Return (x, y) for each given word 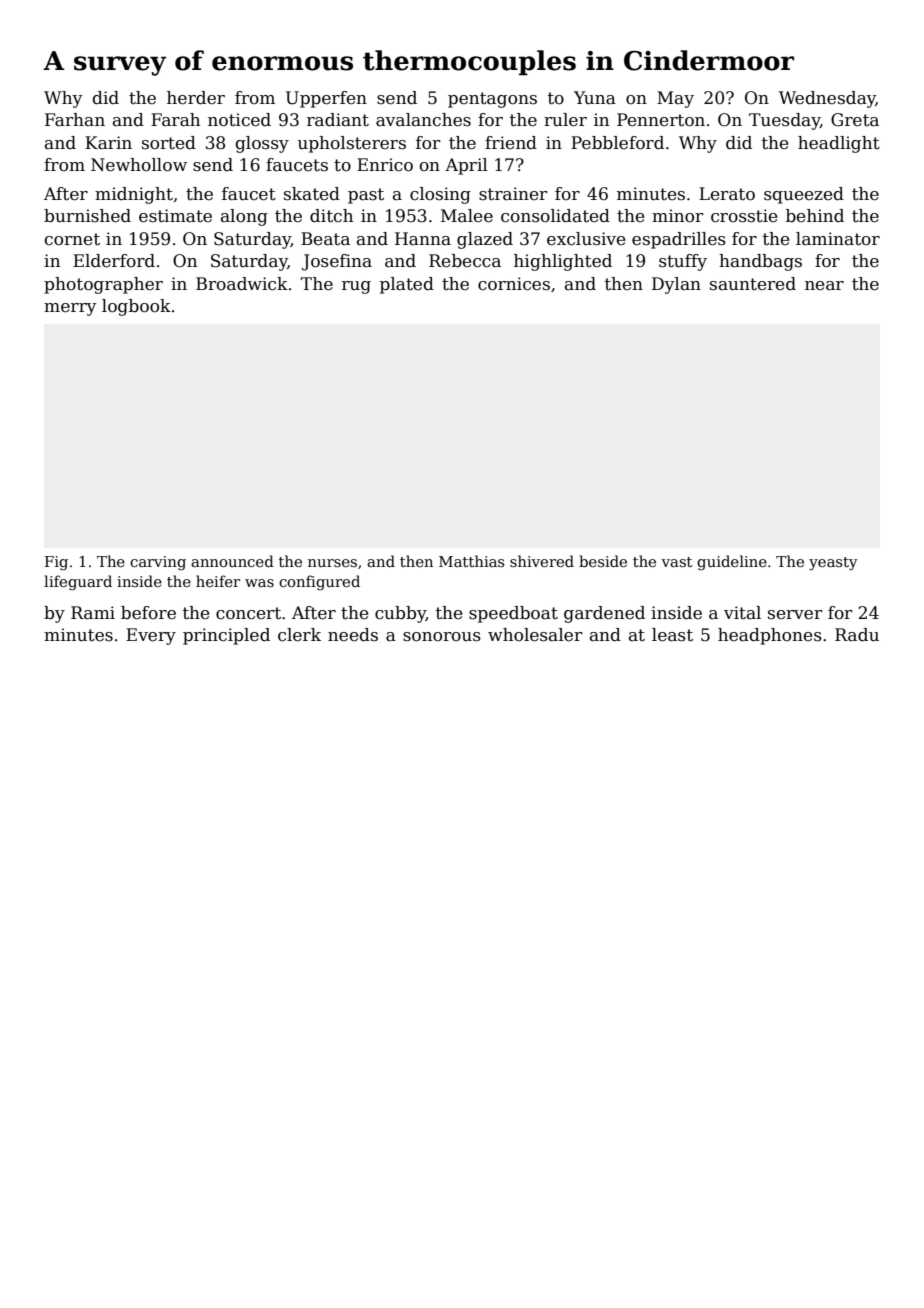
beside (603, 561)
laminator (838, 239)
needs (353, 635)
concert (248, 613)
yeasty (833, 563)
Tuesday (784, 121)
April (466, 166)
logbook (136, 307)
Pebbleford (617, 143)
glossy (262, 144)
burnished (87, 216)
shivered (542, 561)
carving (158, 563)
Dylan (676, 285)
